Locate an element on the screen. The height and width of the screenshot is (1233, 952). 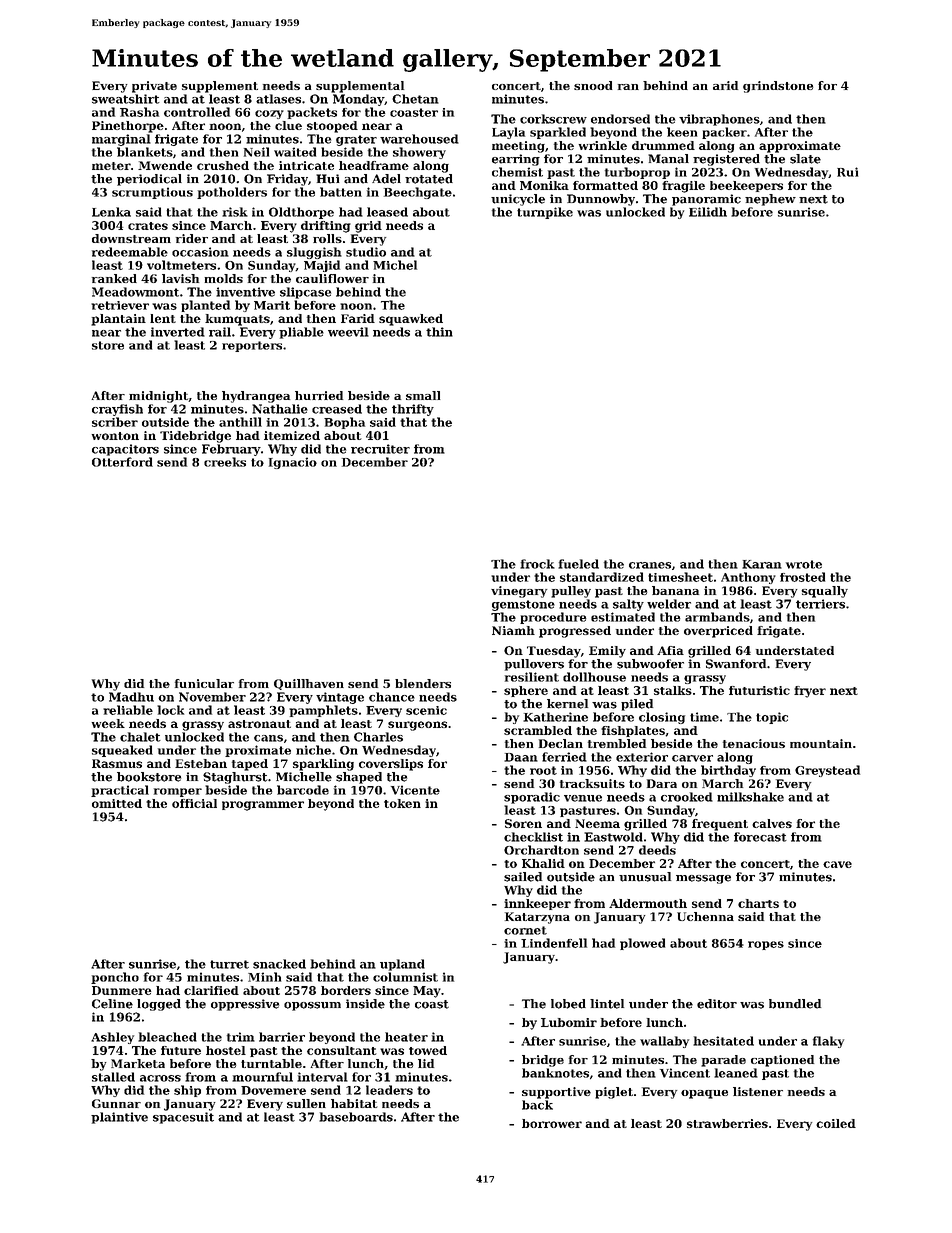
May is located at coordinates (427, 992).
